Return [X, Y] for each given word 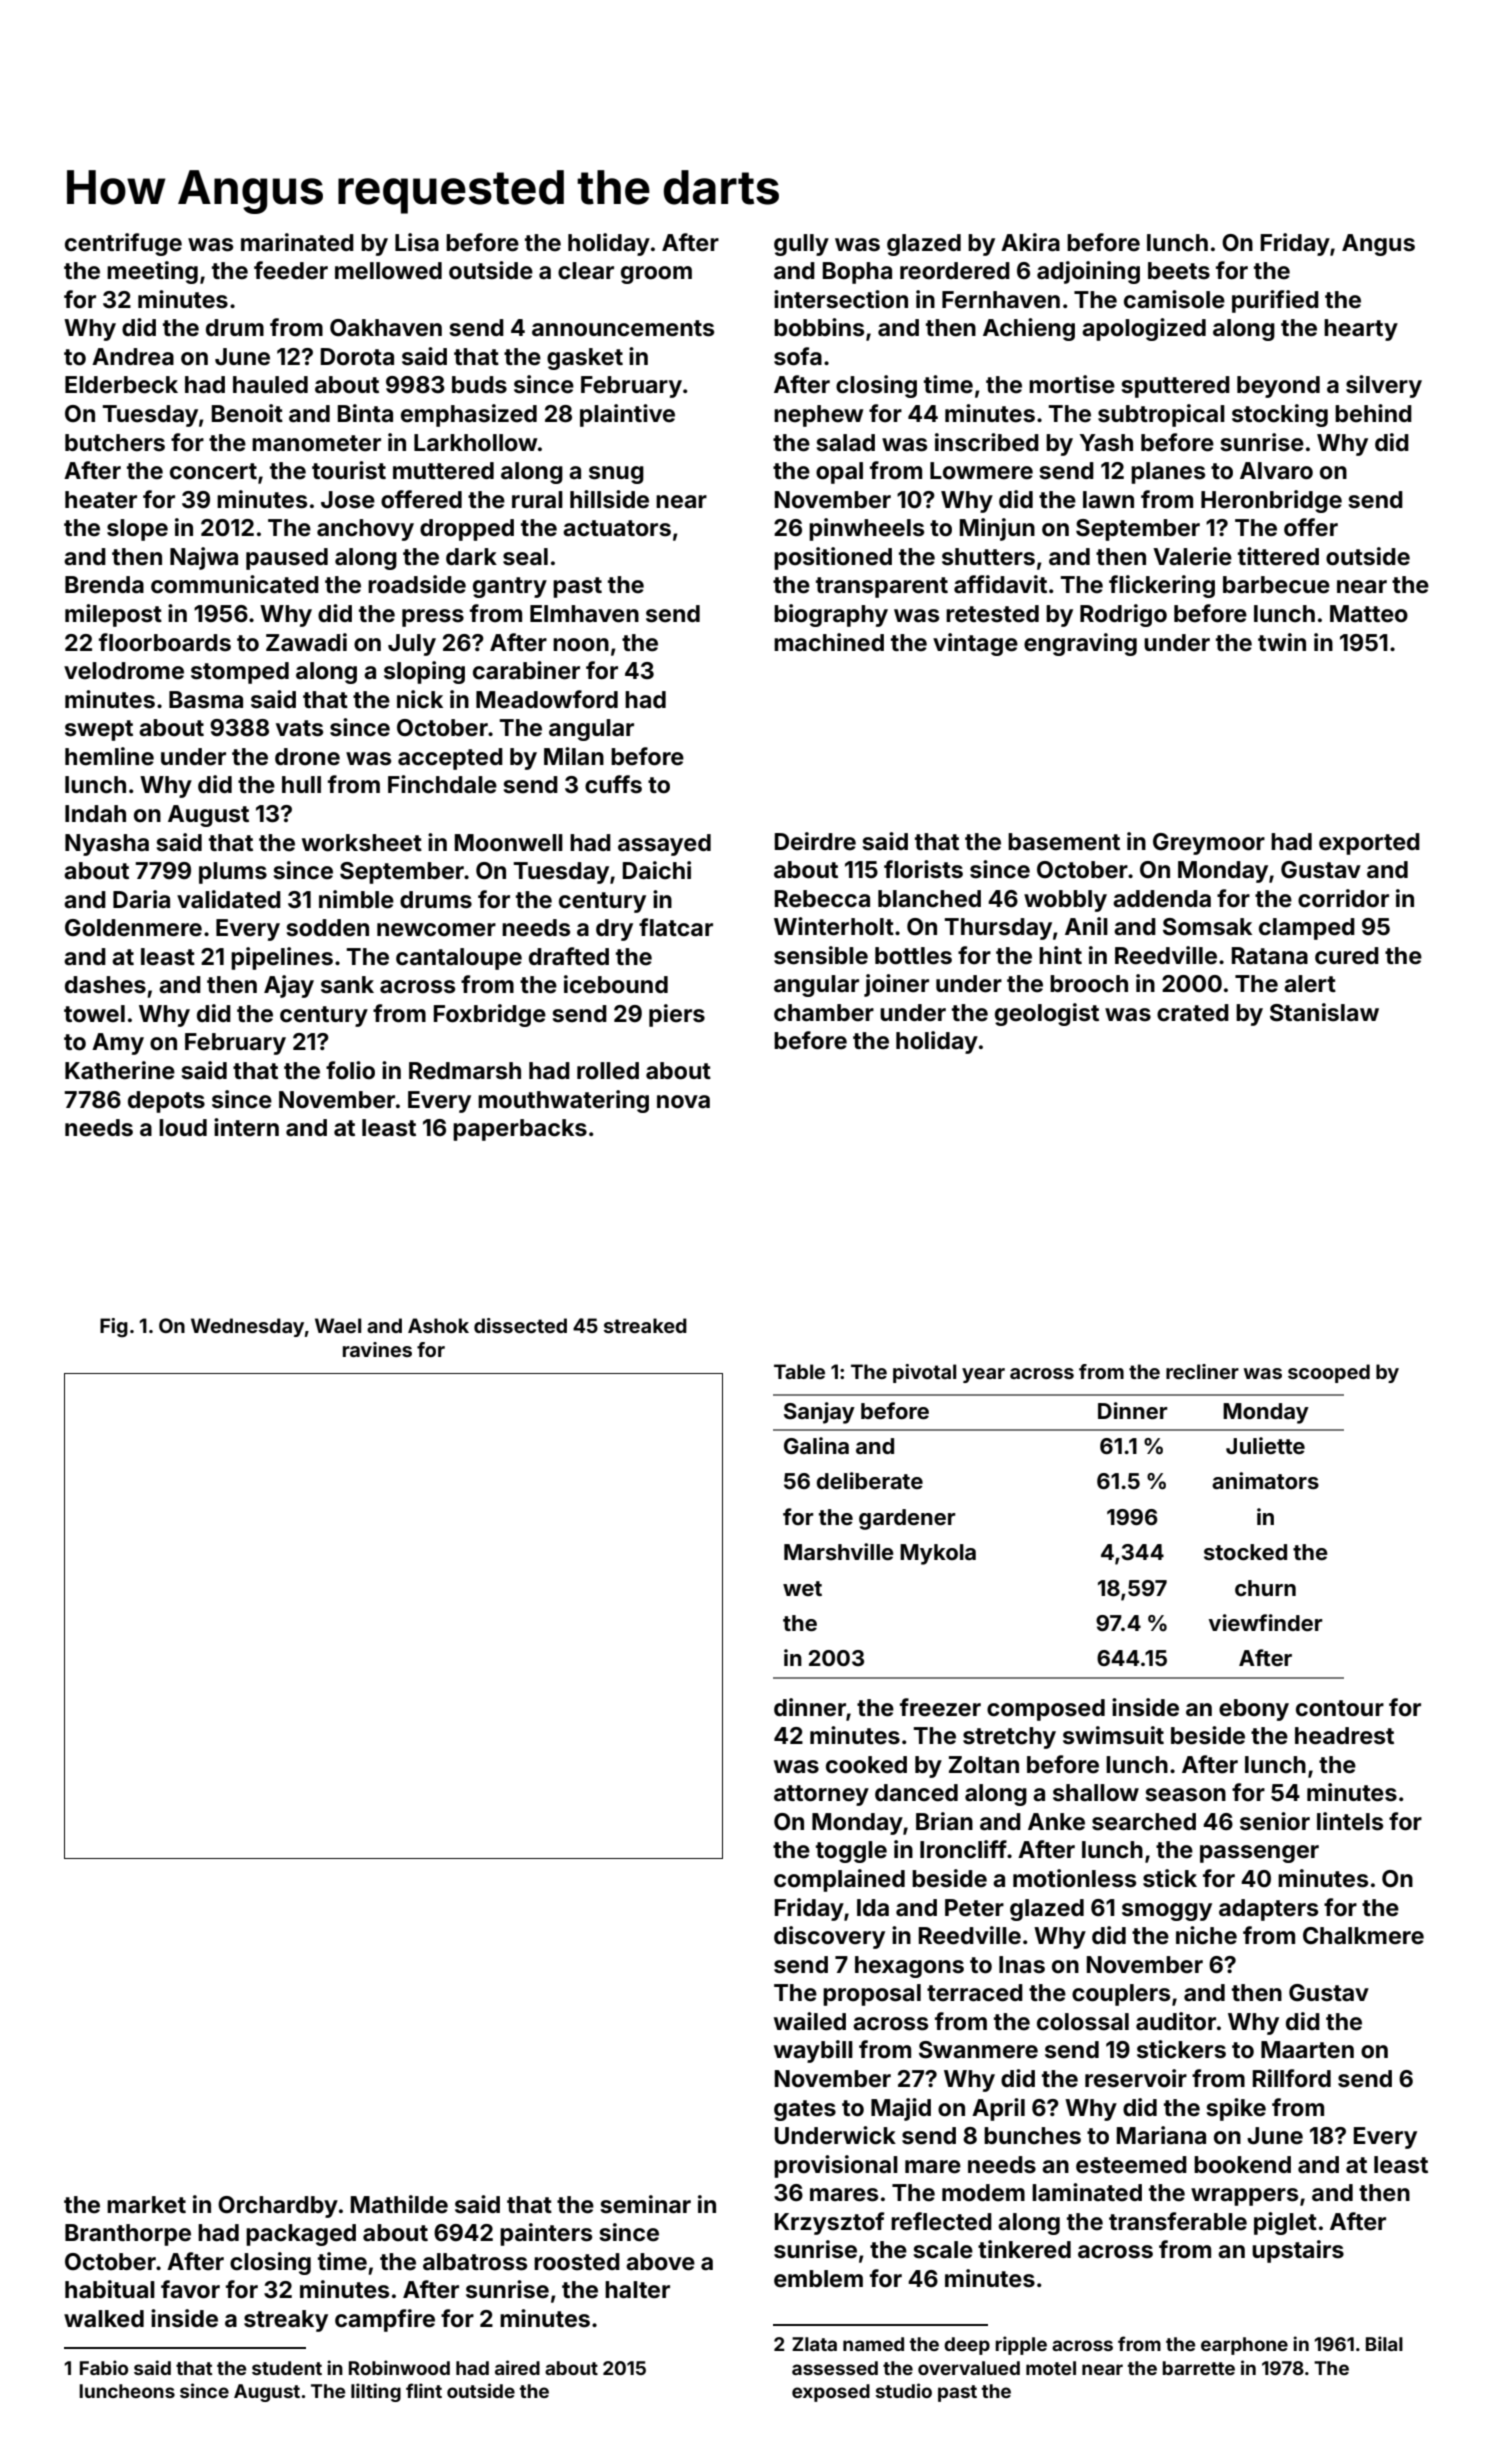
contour [1340, 1708]
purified [1275, 301]
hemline [109, 756]
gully [801, 245]
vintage [975, 644]
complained [839, 1880]
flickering [1162, 586]
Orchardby [278, 2207]
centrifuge [123, 244]
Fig [114, 1328]
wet [802, 1588]
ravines [377, 1349]
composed [1046, 1710]
